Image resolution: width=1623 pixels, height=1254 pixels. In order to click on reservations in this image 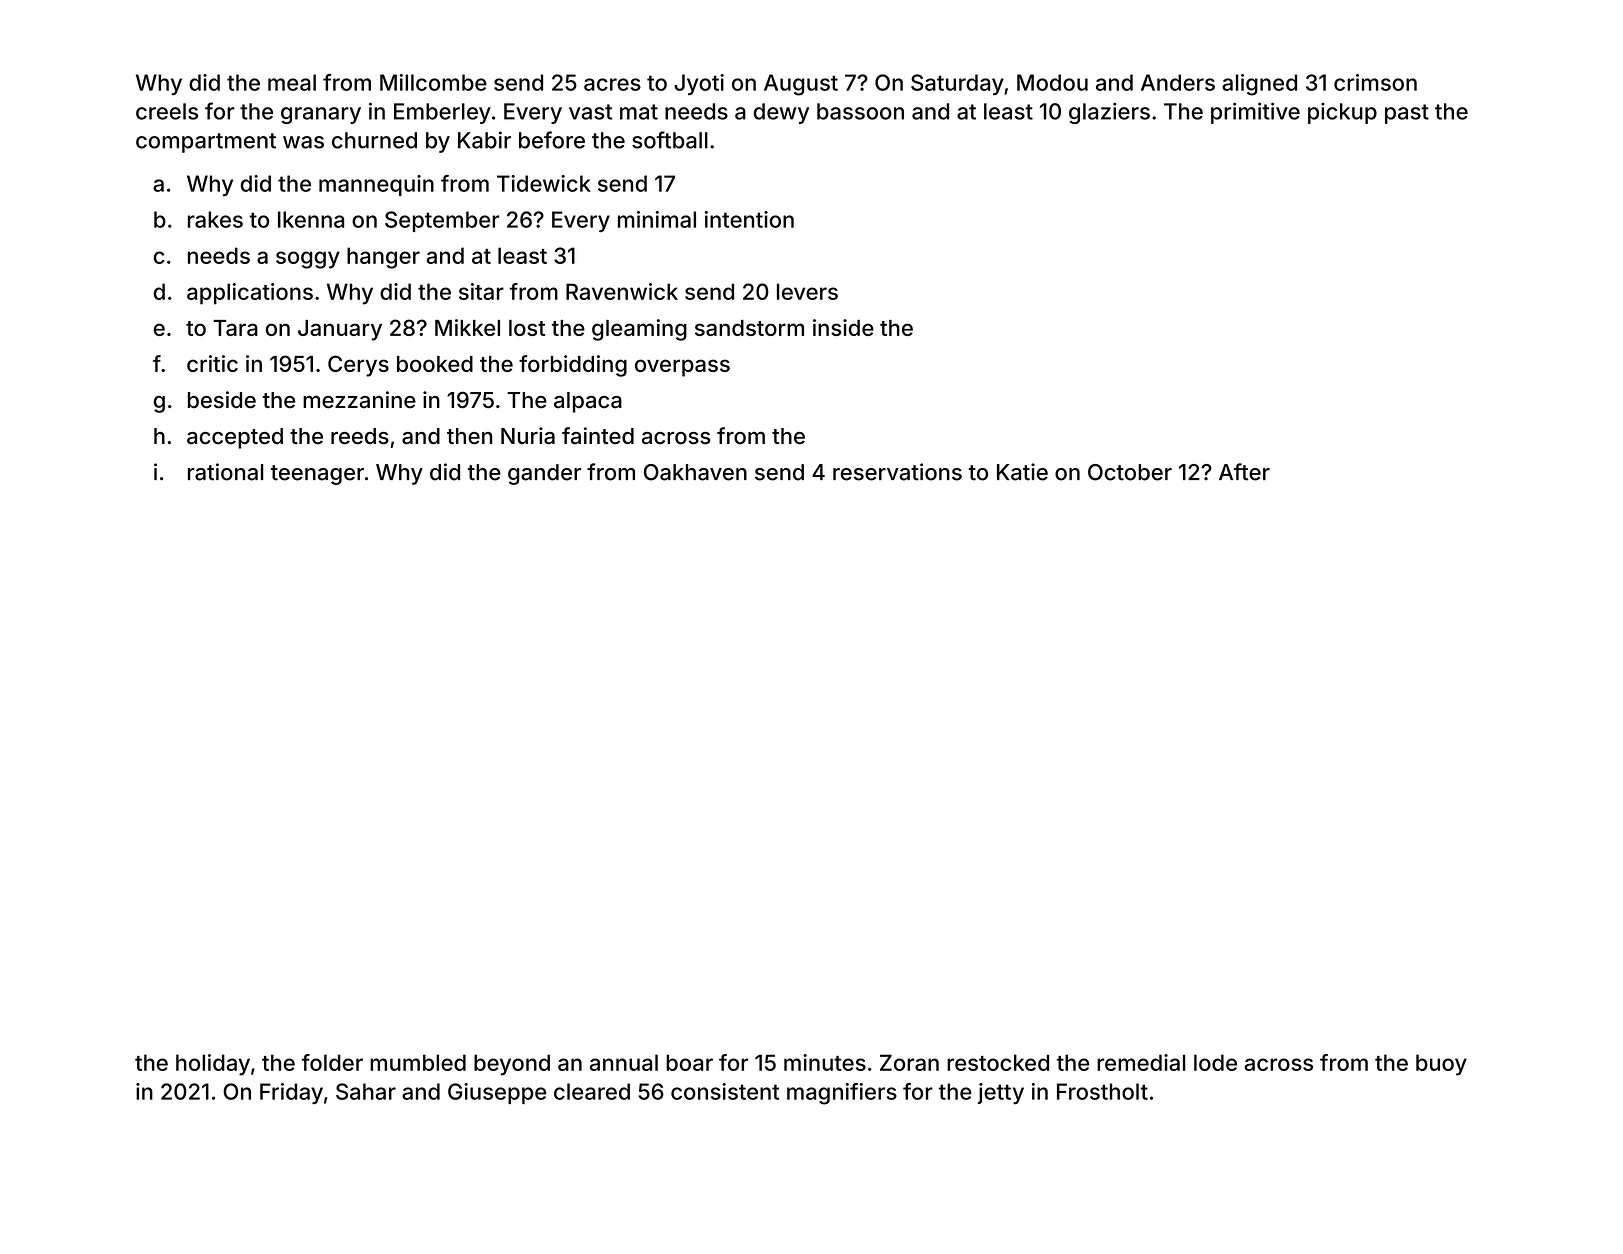, I will do `click(897, 472)`.
